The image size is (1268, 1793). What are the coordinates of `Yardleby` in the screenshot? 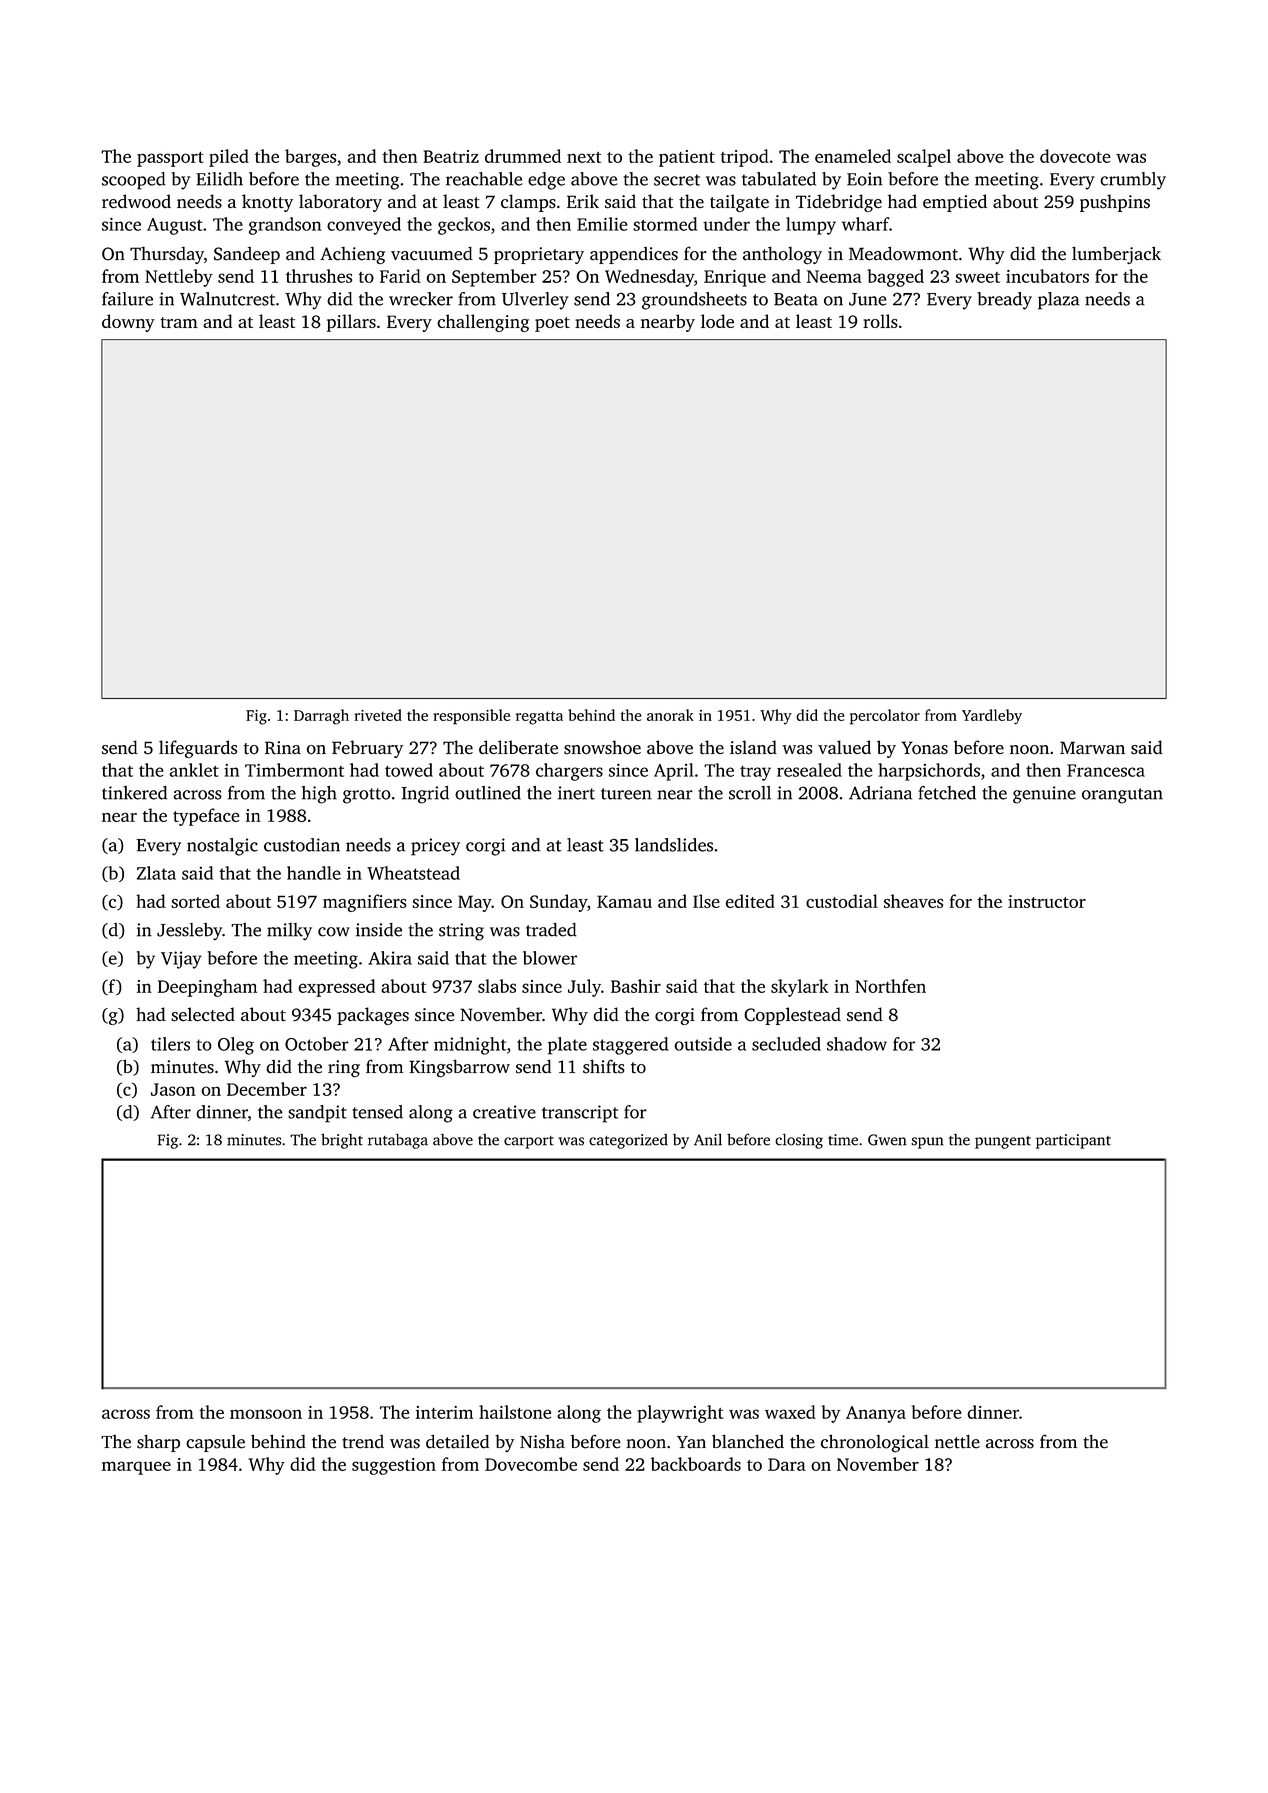 It's located at (992, 717).
